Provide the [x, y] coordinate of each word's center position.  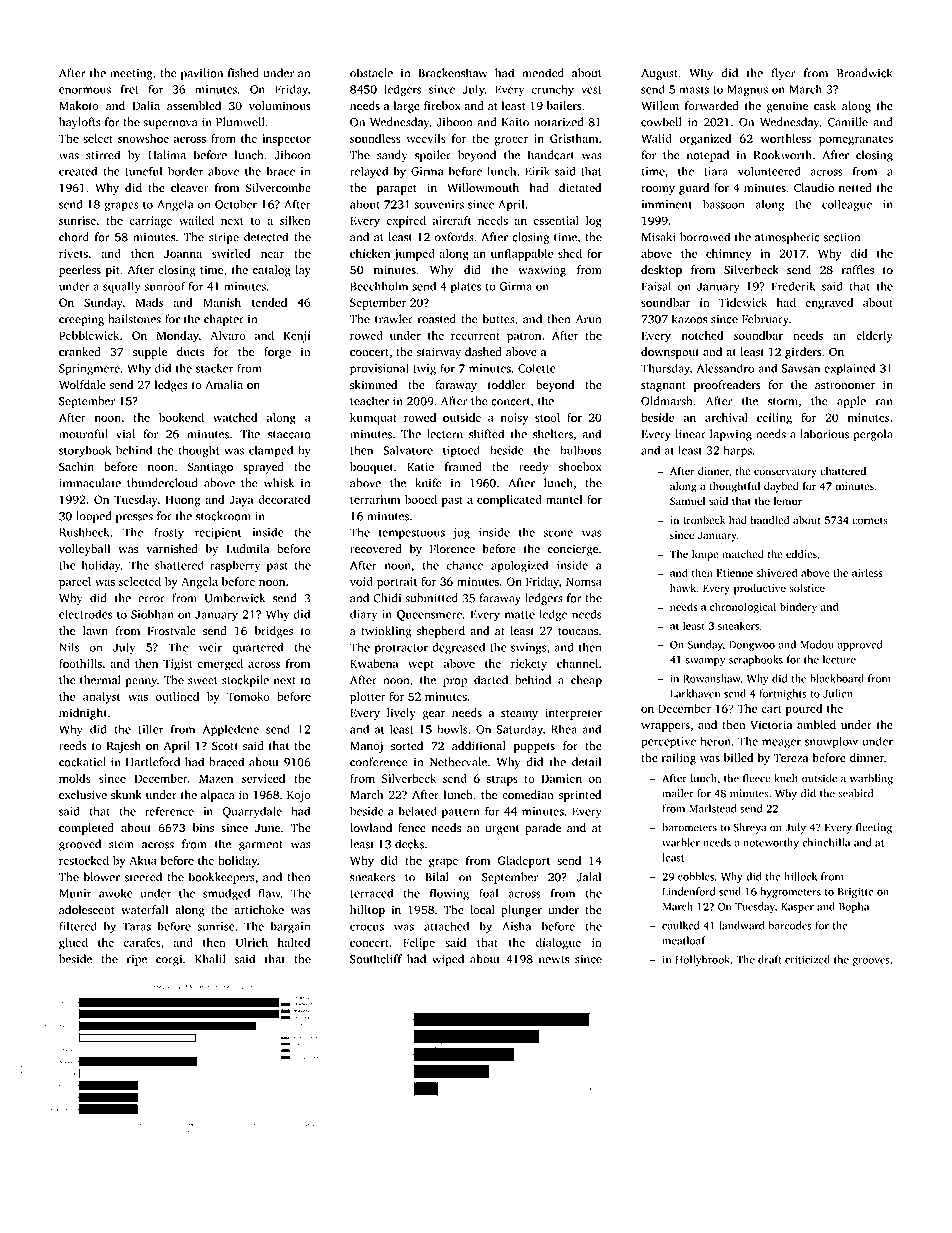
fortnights [783, 694]
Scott [225, 746]
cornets [870, 520]
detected [266, 237]
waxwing [542, 271]
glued [73, 944]
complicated [509, 501]
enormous [85, 90]
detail [586, 762]
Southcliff [376, 959]
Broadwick [865, 73]
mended [543, 73]
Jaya [241, 501]
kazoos [689, 319]
